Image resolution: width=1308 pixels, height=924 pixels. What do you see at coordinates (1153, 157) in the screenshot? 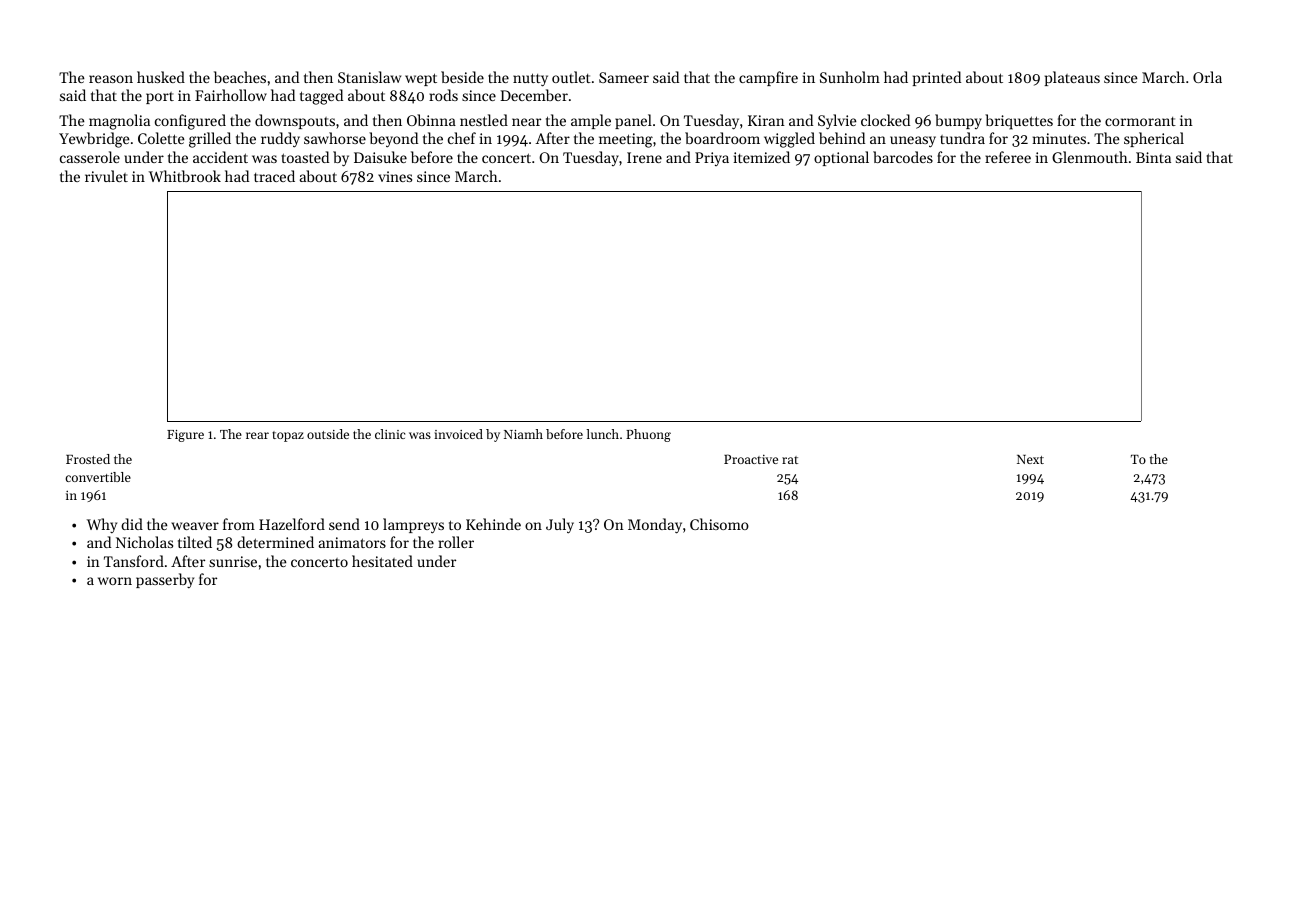
I see `Binta` at bounding box center [1153, 157].
